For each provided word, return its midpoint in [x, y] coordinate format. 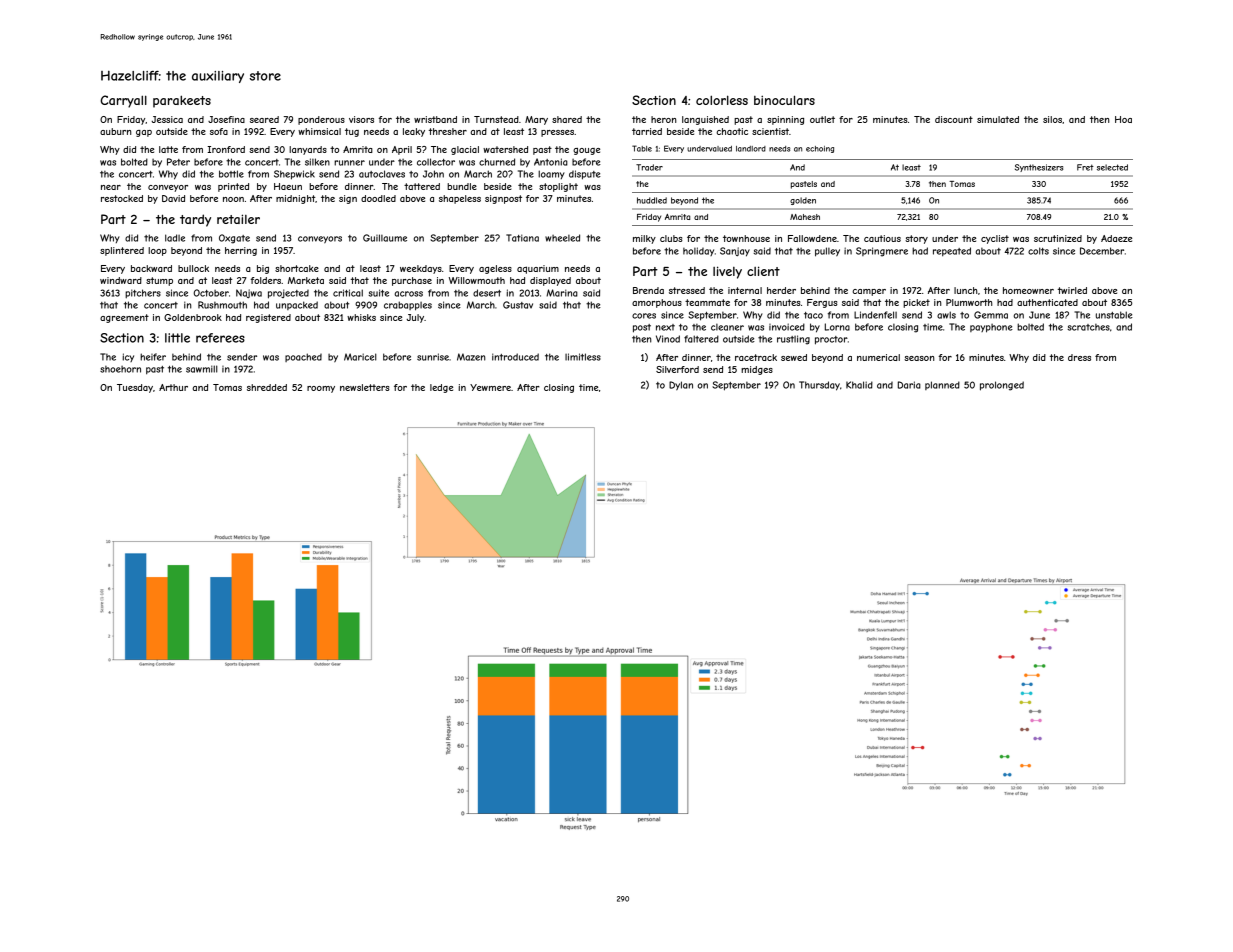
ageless [495, 269]
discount [954, 119]
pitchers [143, 294]
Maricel [360, 357]
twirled [1072, 290]
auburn [116, 131]
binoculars [784, 100]
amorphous [657, 303]
